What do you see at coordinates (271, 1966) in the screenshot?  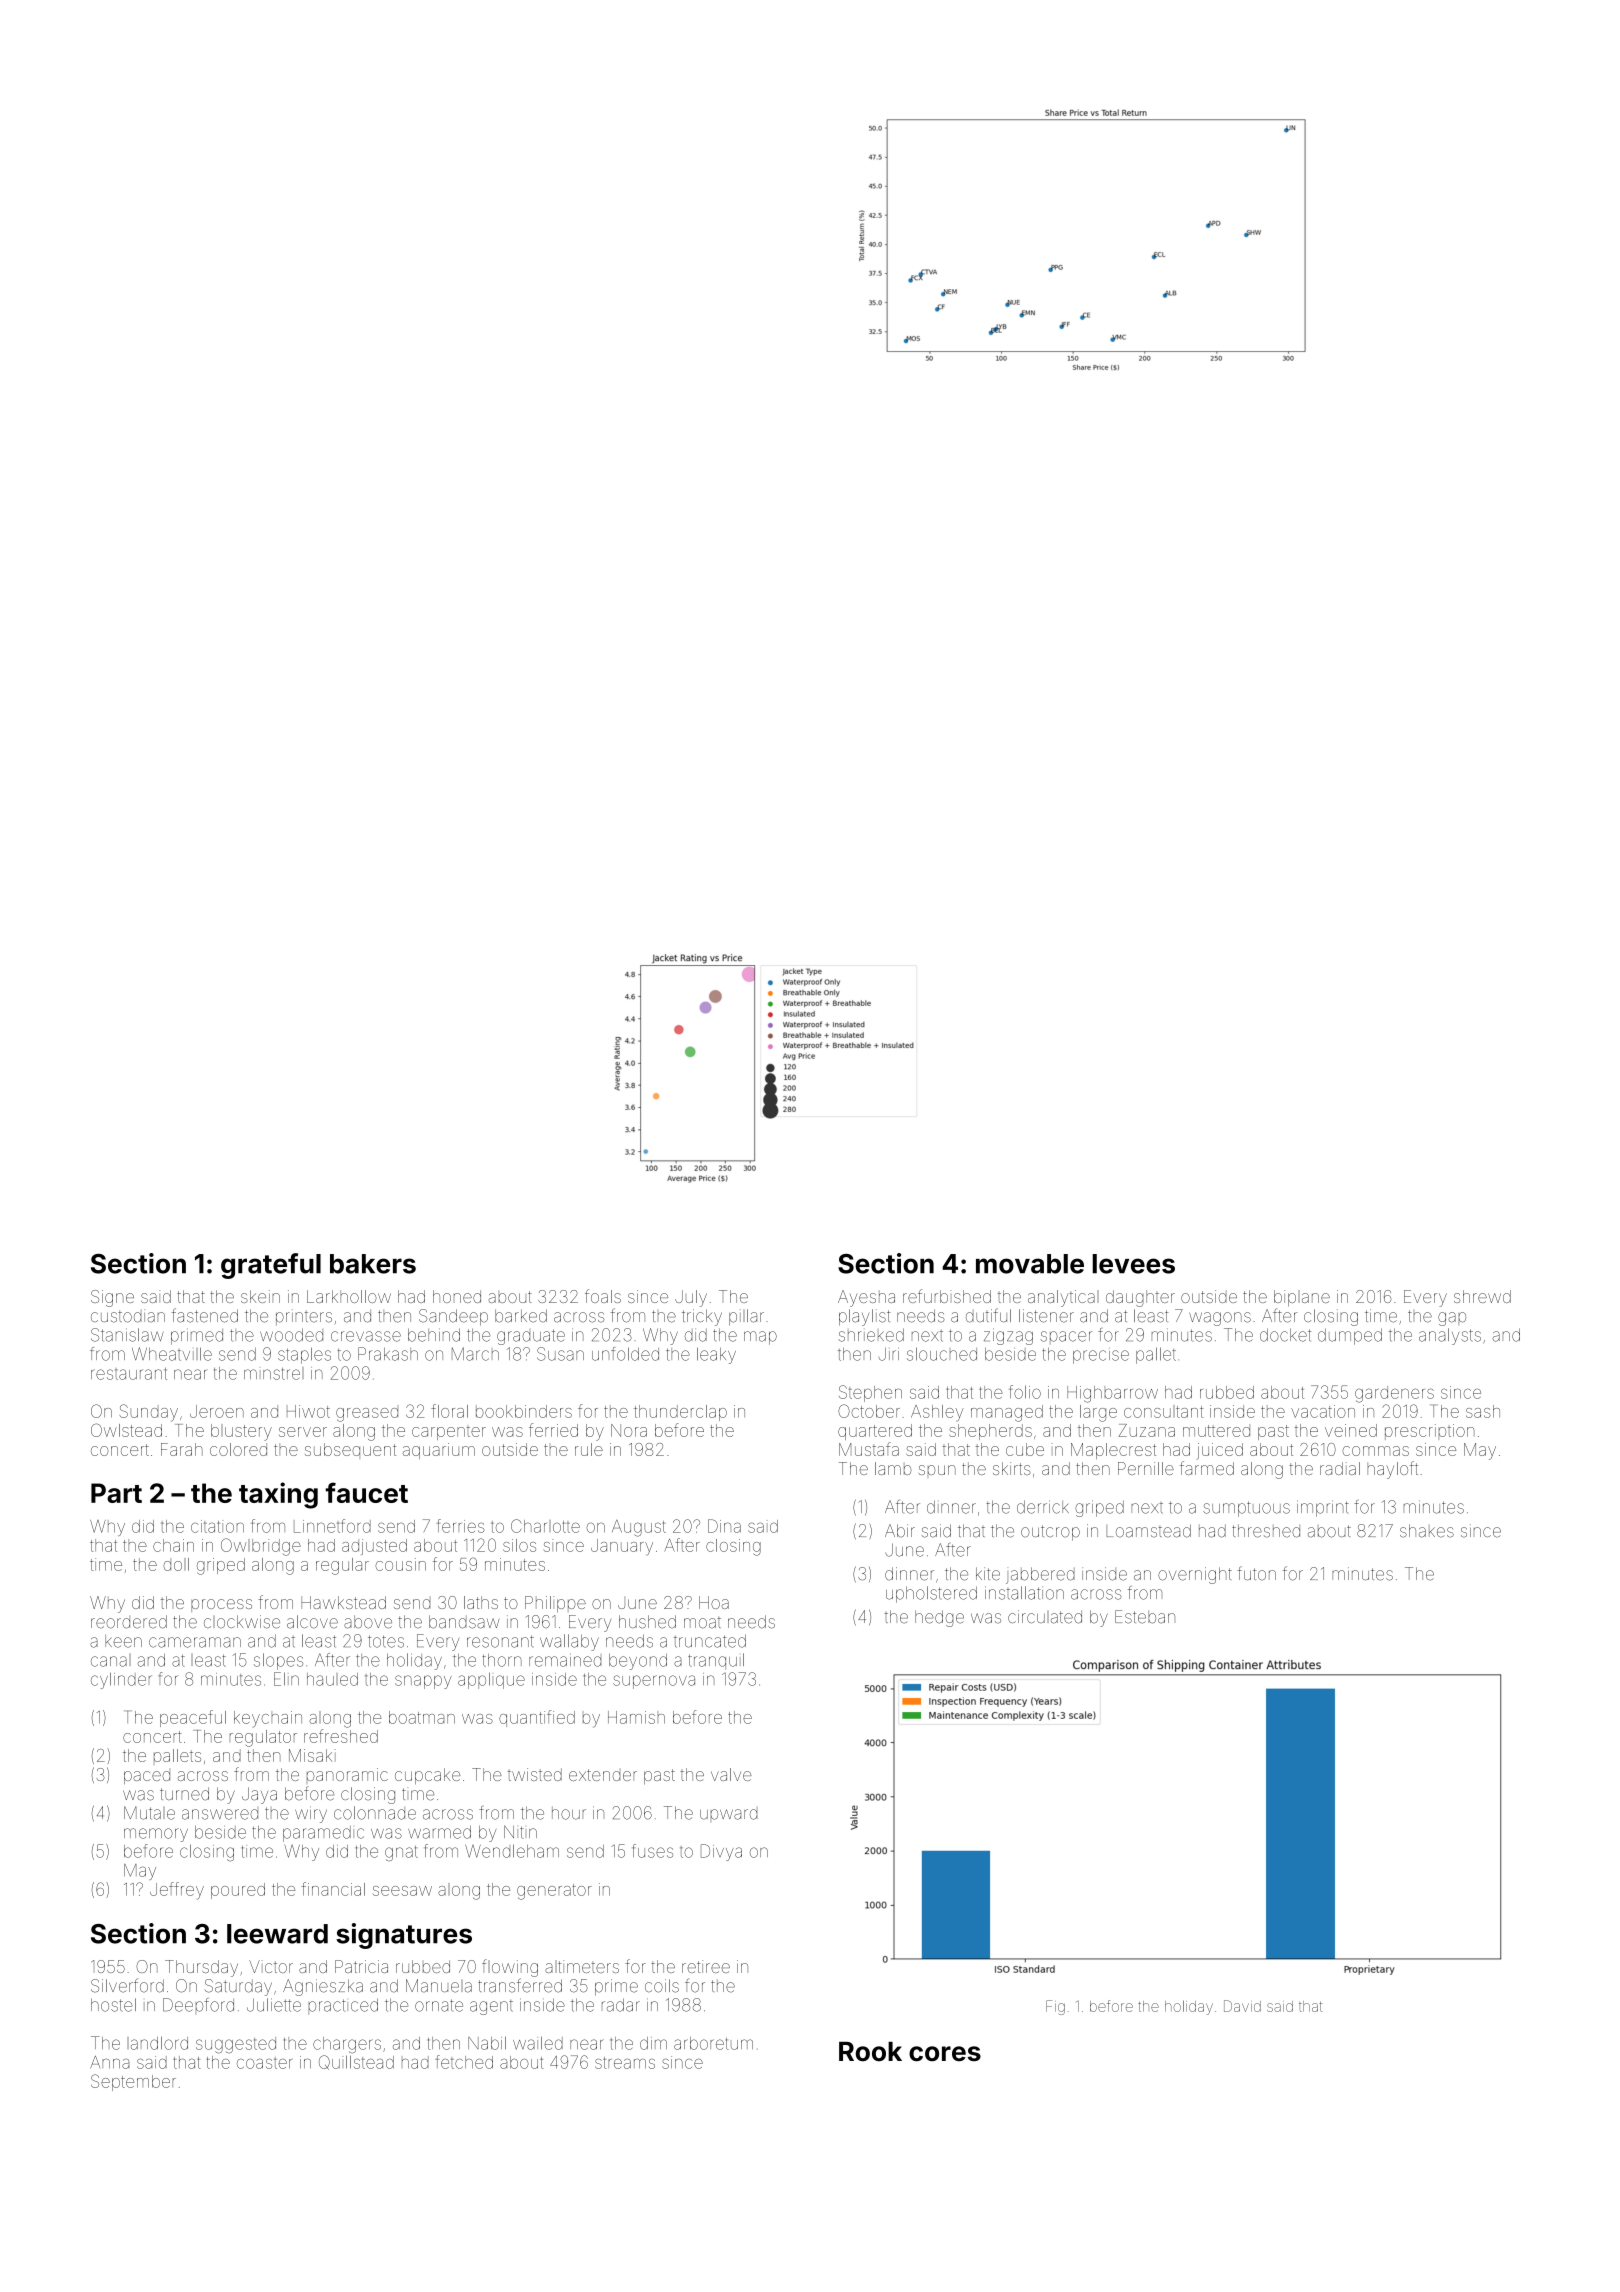 I see `Victor` at bounding box center [271, 1966].
